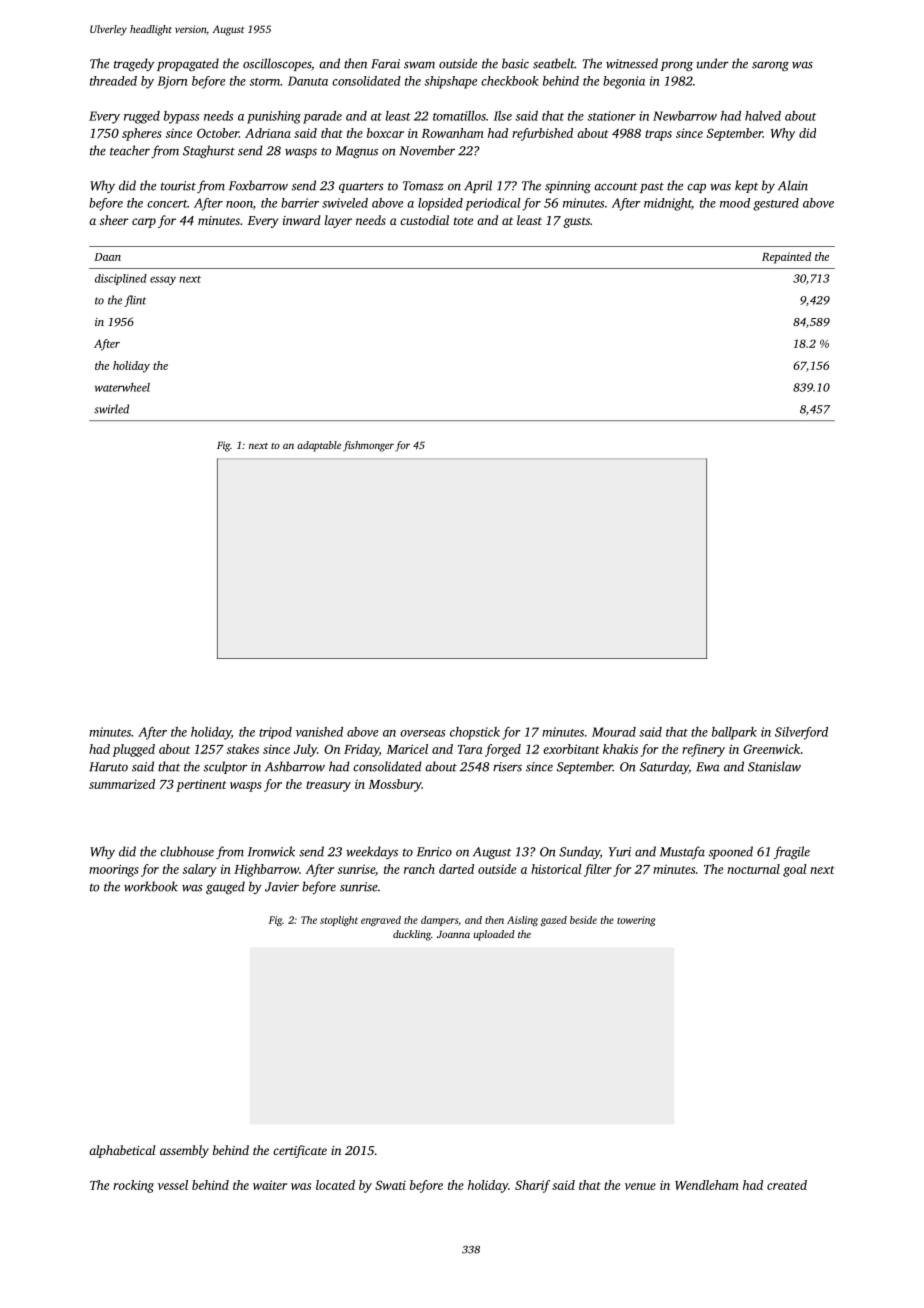  I want to click on Farai, so click(385, 64).
